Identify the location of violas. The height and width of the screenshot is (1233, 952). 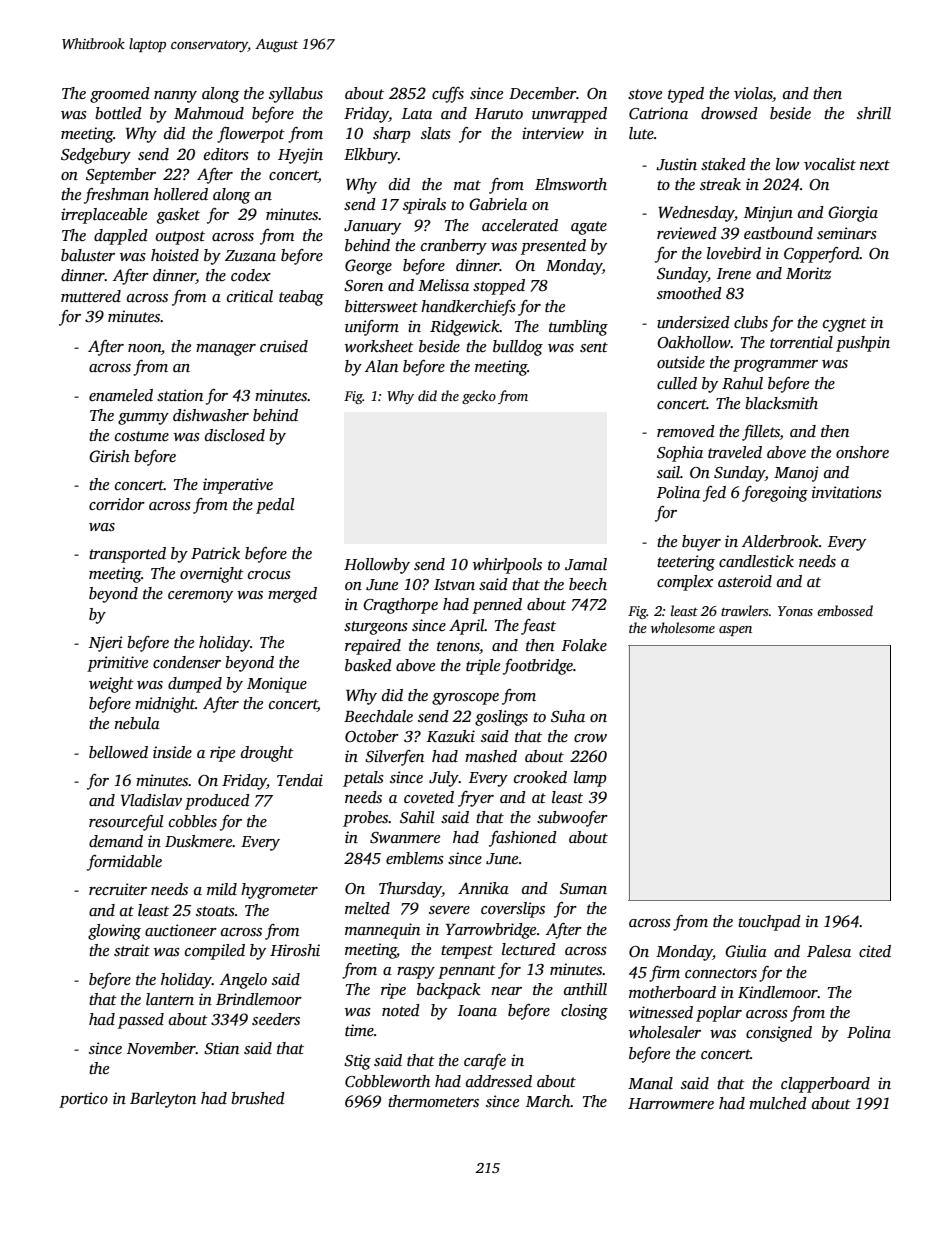
(753, 94).
